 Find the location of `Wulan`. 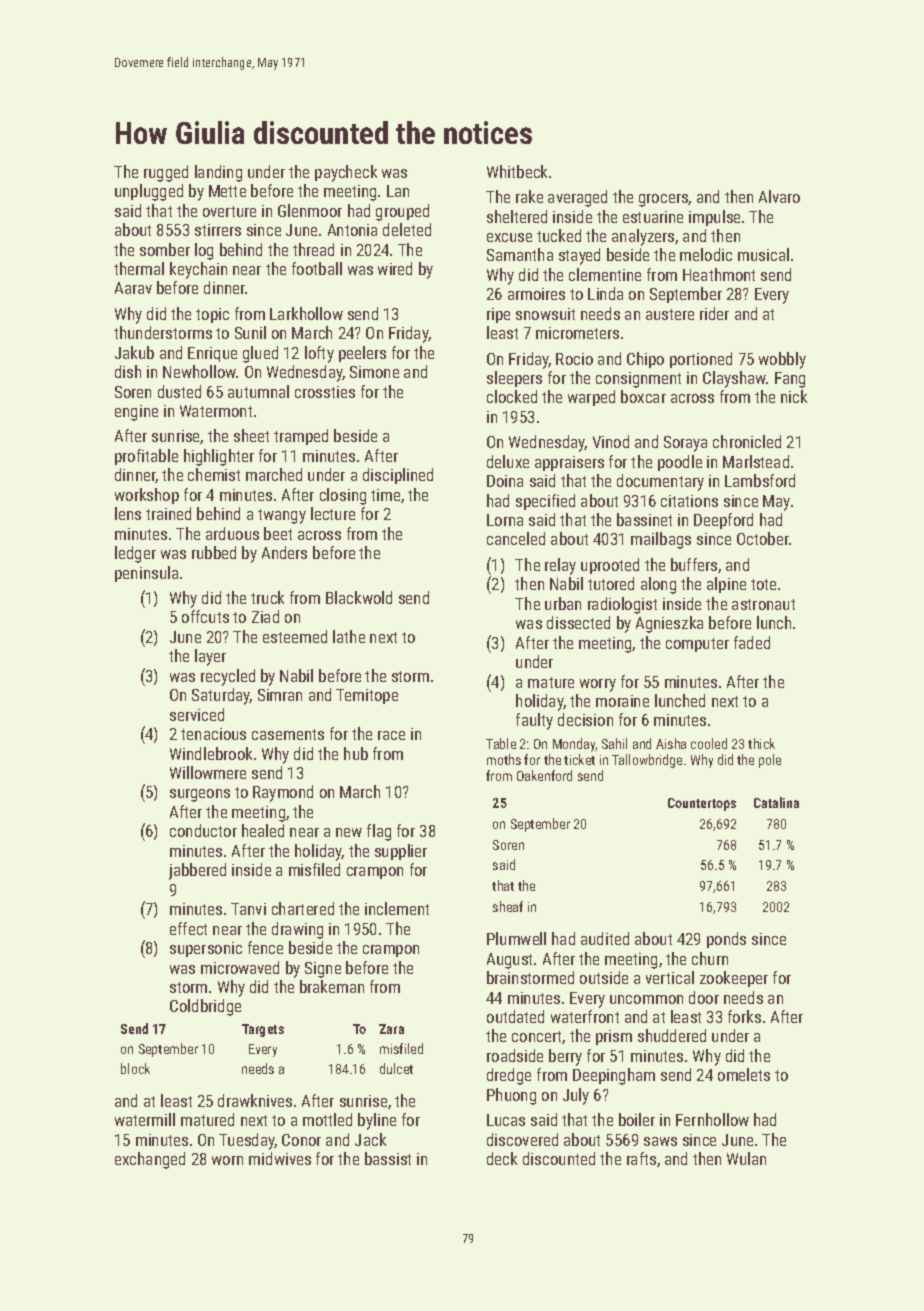

Wulan is located at coordinates (746, 1158).
